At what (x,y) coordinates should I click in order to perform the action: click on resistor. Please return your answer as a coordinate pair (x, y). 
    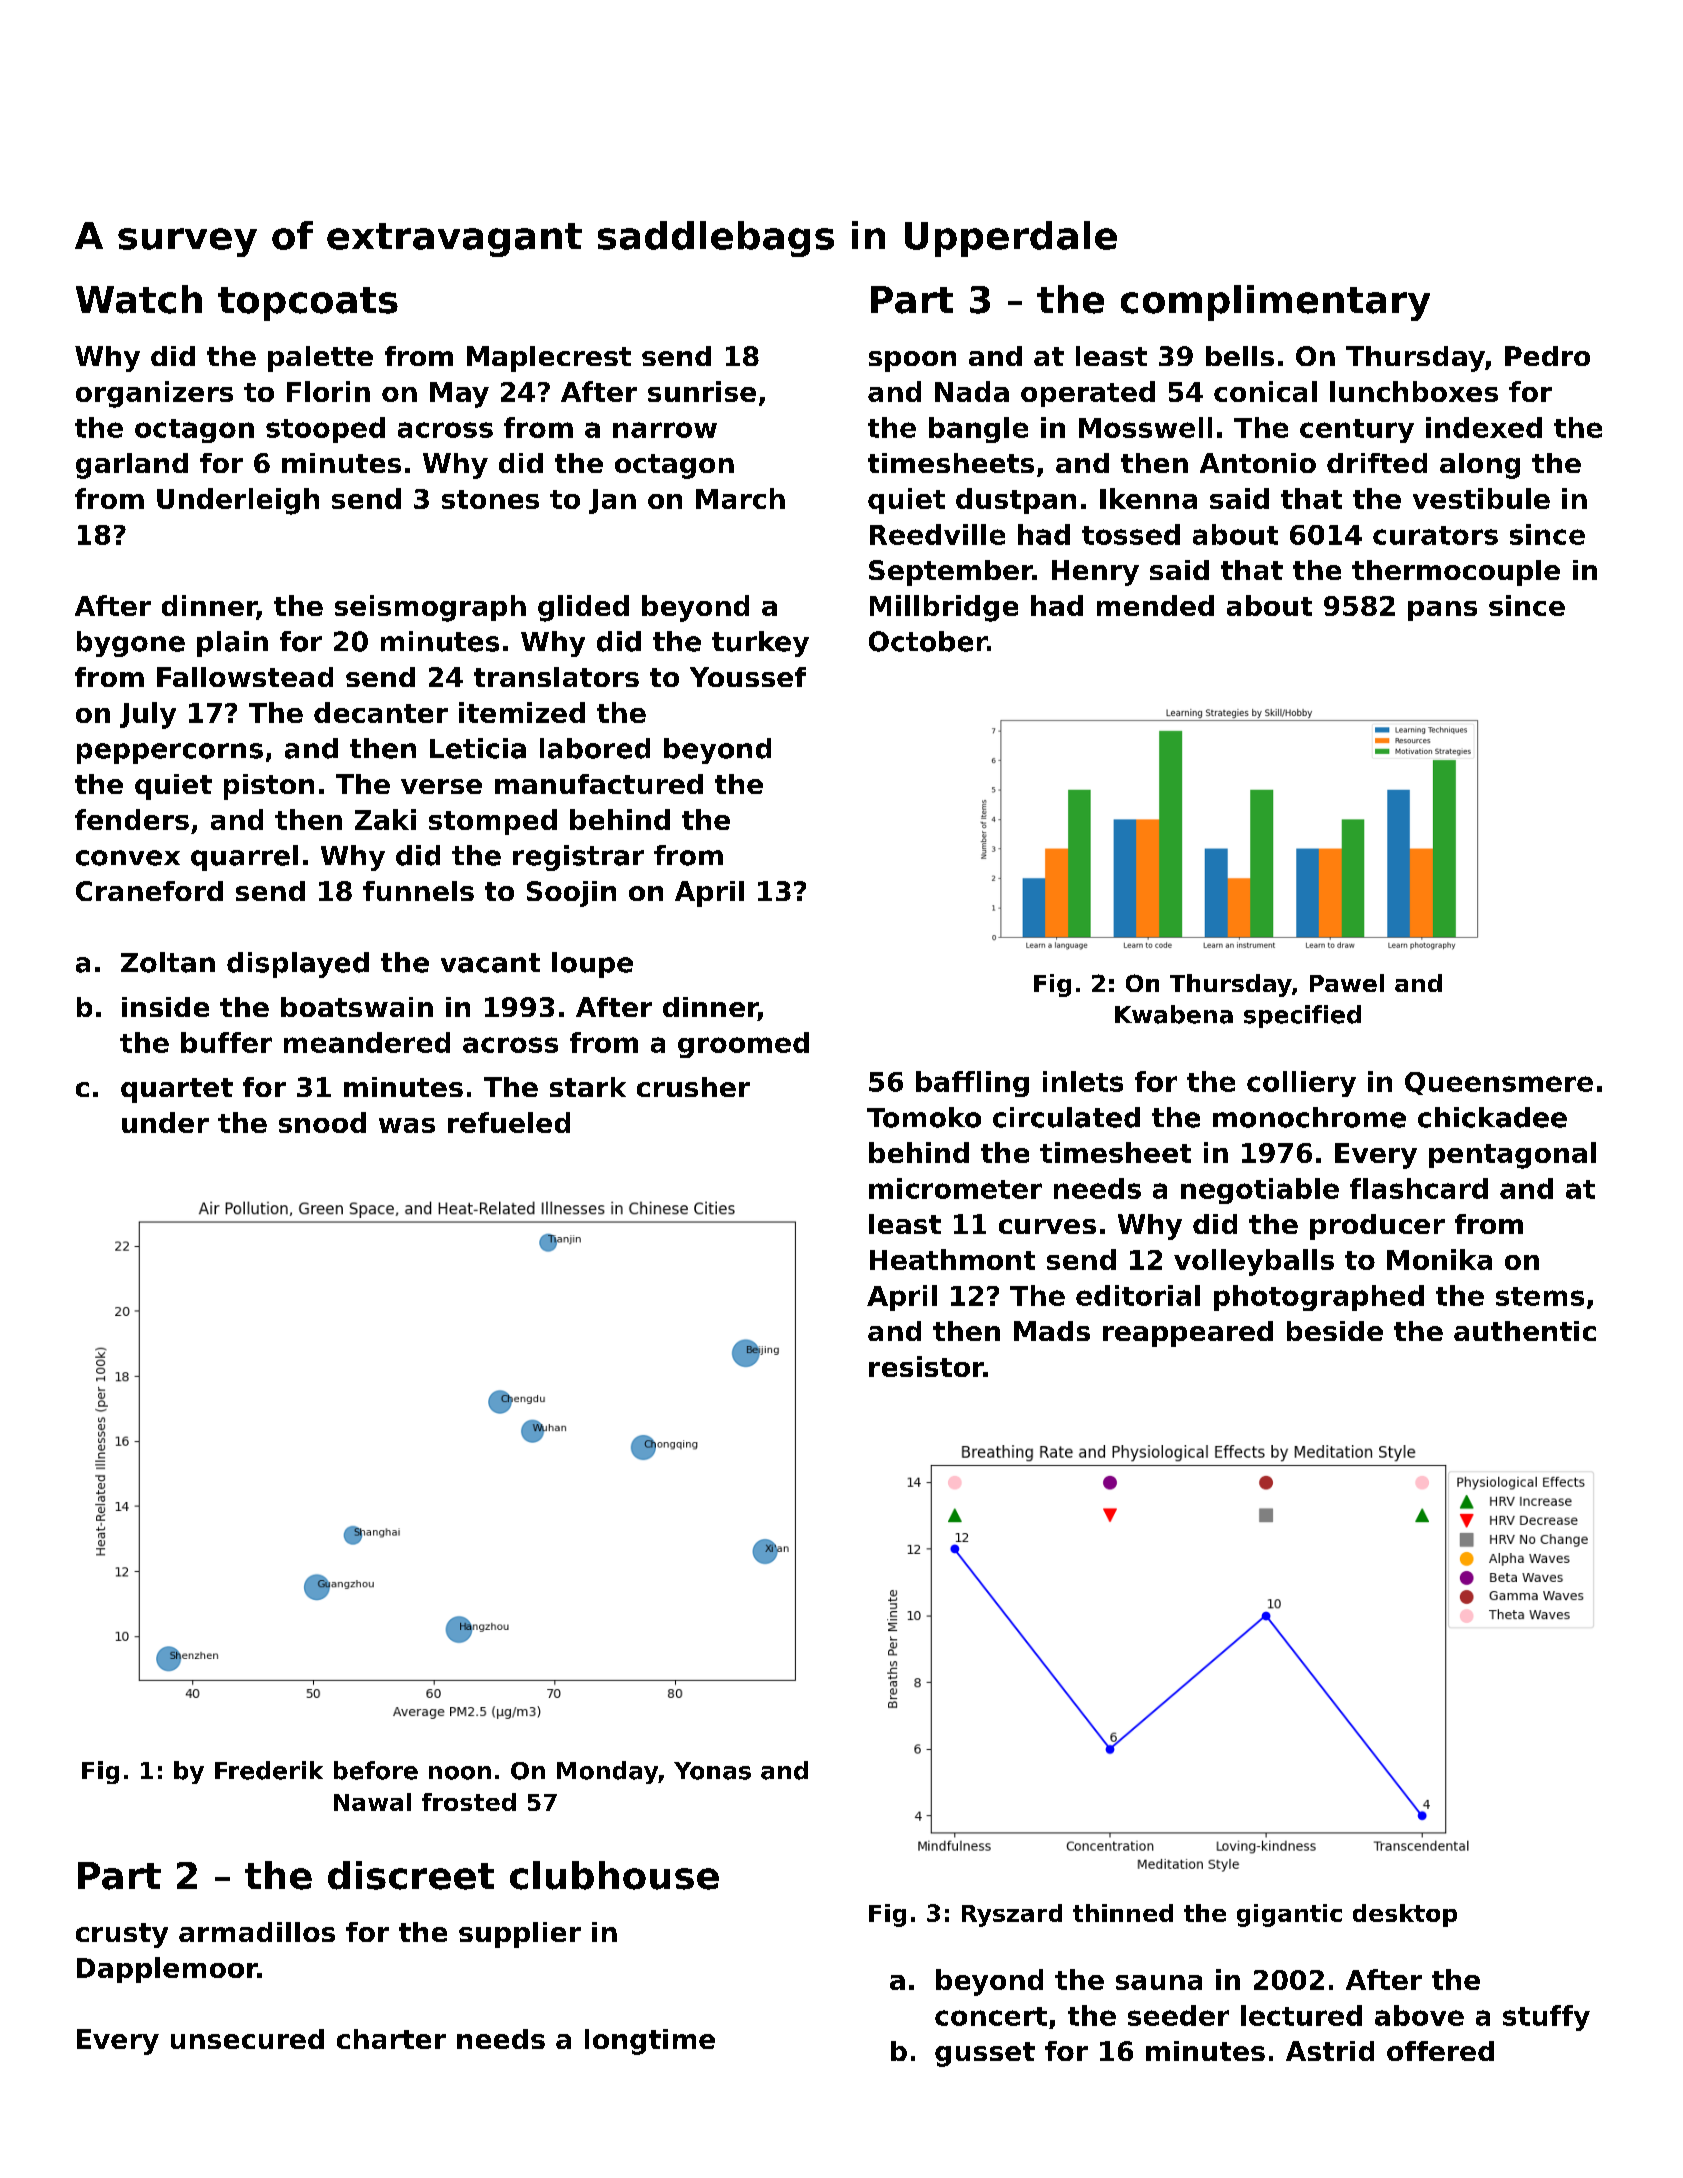
    Looking at the image, I should click on (926, 1366).
